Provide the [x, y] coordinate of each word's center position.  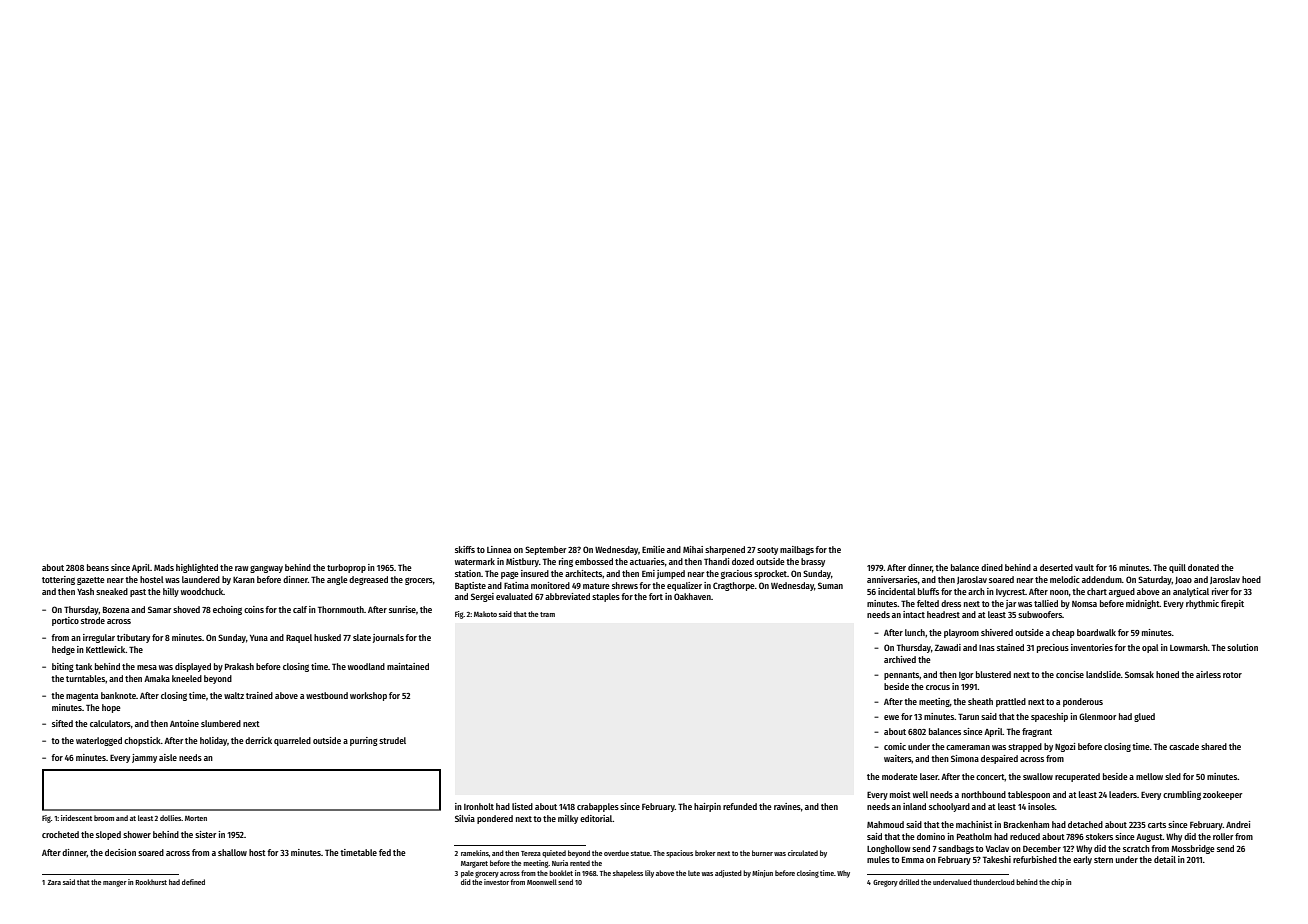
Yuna [259, 638]
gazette [91, 581]
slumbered [221, 723]
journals [388, 638]
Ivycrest [1010, 593]
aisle [168, 757]
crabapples [598, 807]
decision [120, 852]
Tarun [968, 716]
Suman [830, 585]
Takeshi [997, 859]
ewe [891, 717]
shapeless [628, 874]
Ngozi [1065, 747]
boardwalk [1096, 632]
